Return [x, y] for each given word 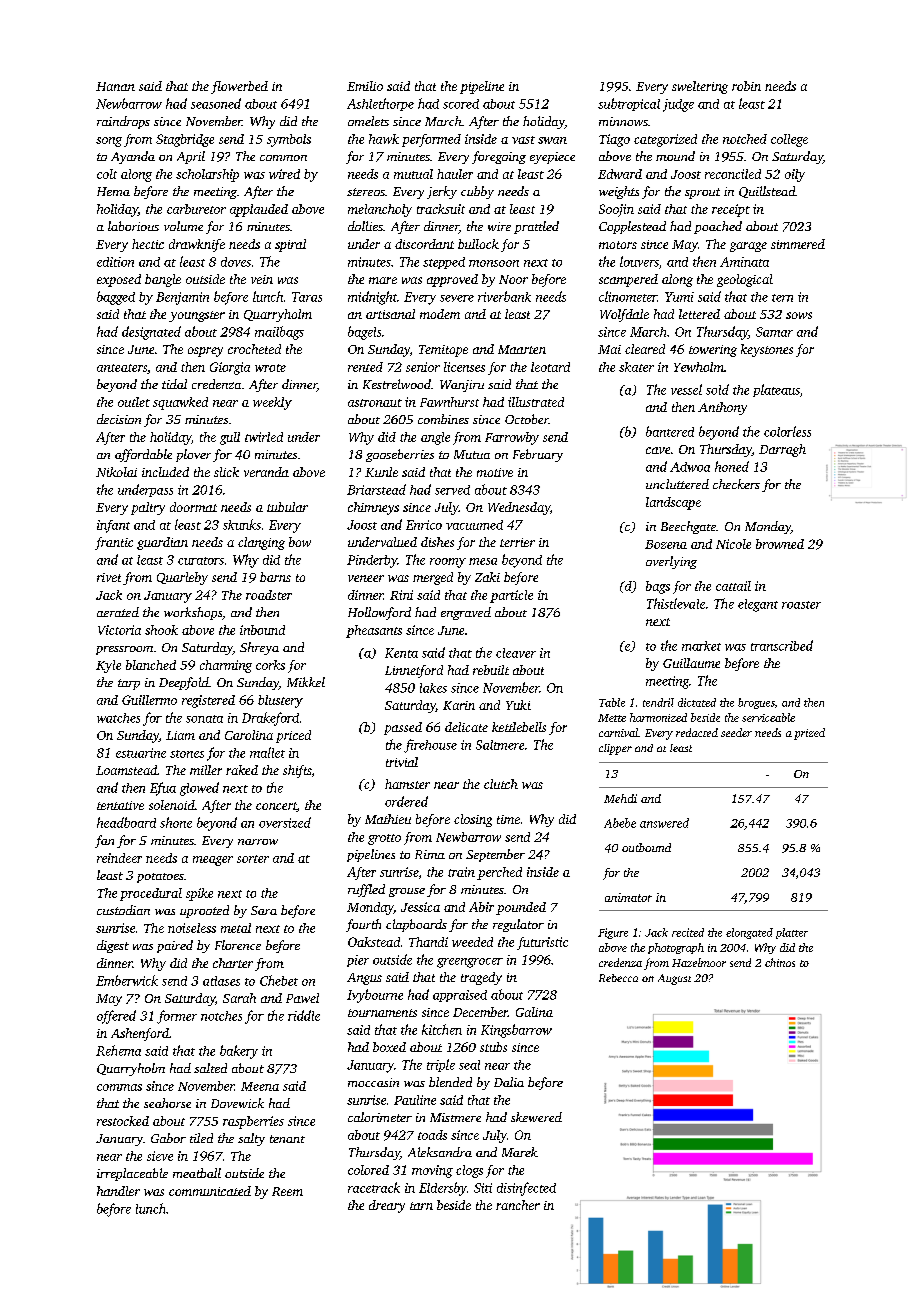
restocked [123, 1121]
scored [461, 104]
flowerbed [239, 87]
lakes [433, 688]
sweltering [700, 87]
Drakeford [270, 719]
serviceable [768, 717]
